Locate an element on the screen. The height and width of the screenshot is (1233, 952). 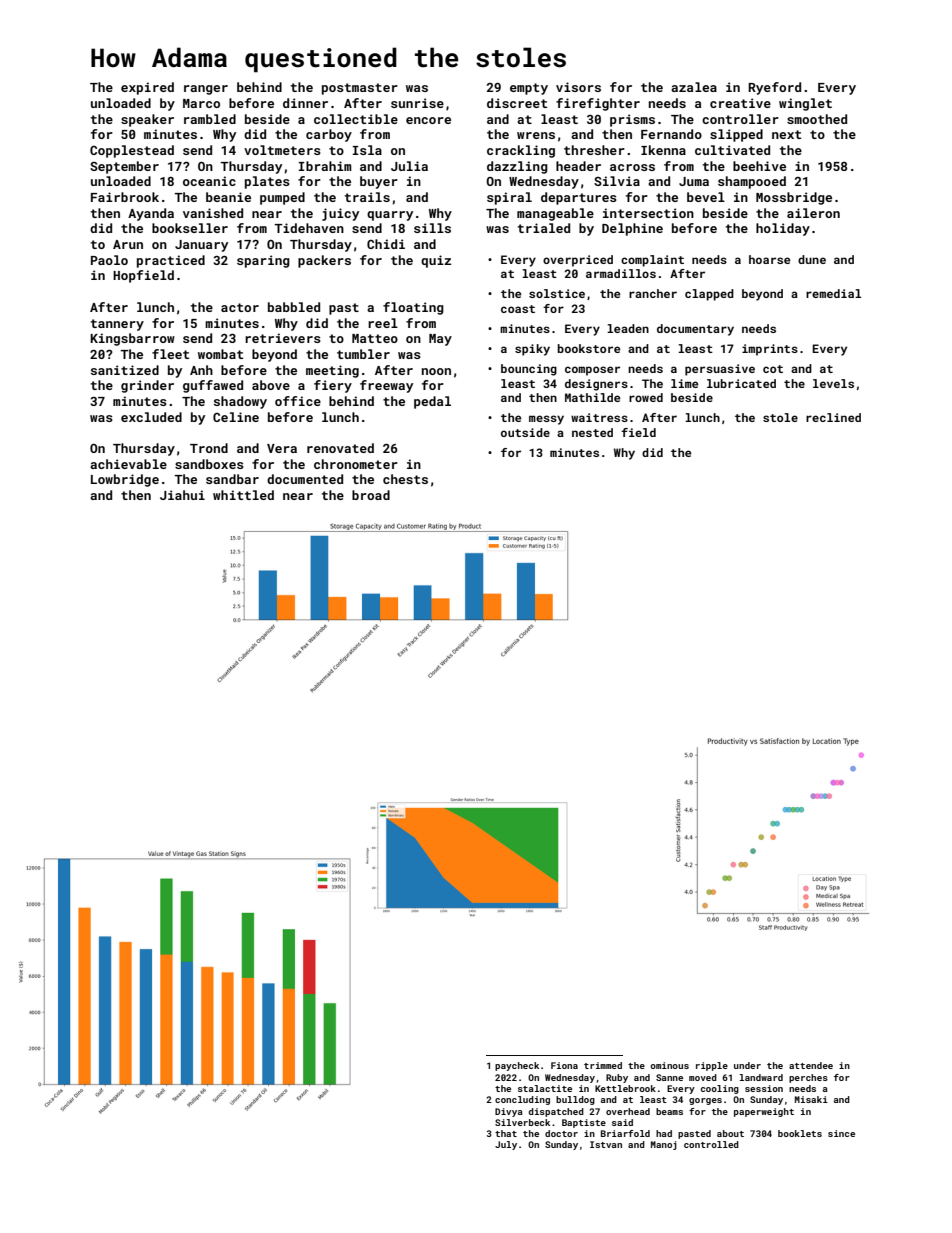
postmaster is located at coordinates (360, 89).
